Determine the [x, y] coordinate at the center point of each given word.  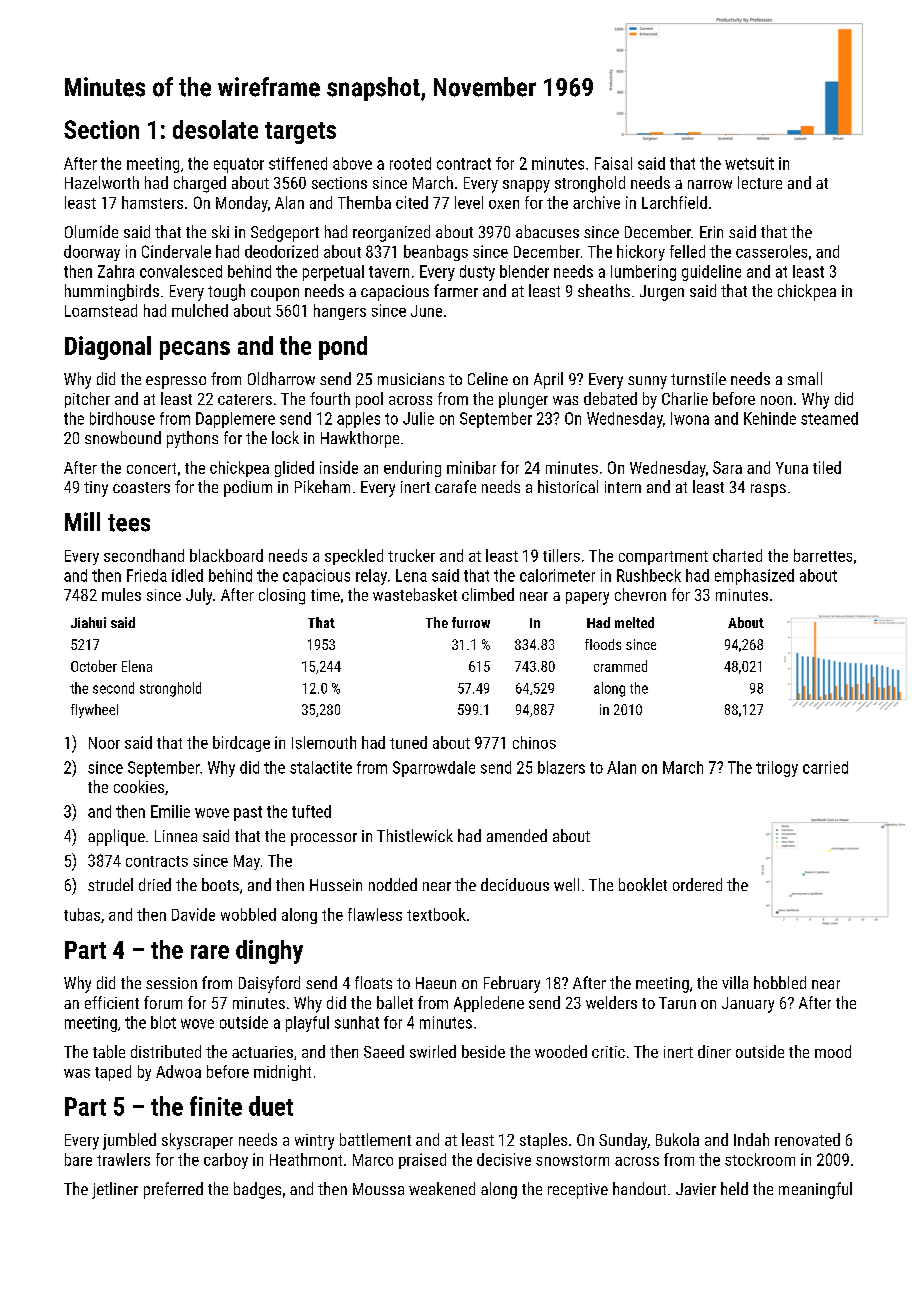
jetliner [115, 1190]
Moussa [378, 1189]
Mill [82, 521]
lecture [760, 182]
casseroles [771, 251]
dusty [477, 273]
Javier [696, 1189]
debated [610, 398]
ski [220, 231]
